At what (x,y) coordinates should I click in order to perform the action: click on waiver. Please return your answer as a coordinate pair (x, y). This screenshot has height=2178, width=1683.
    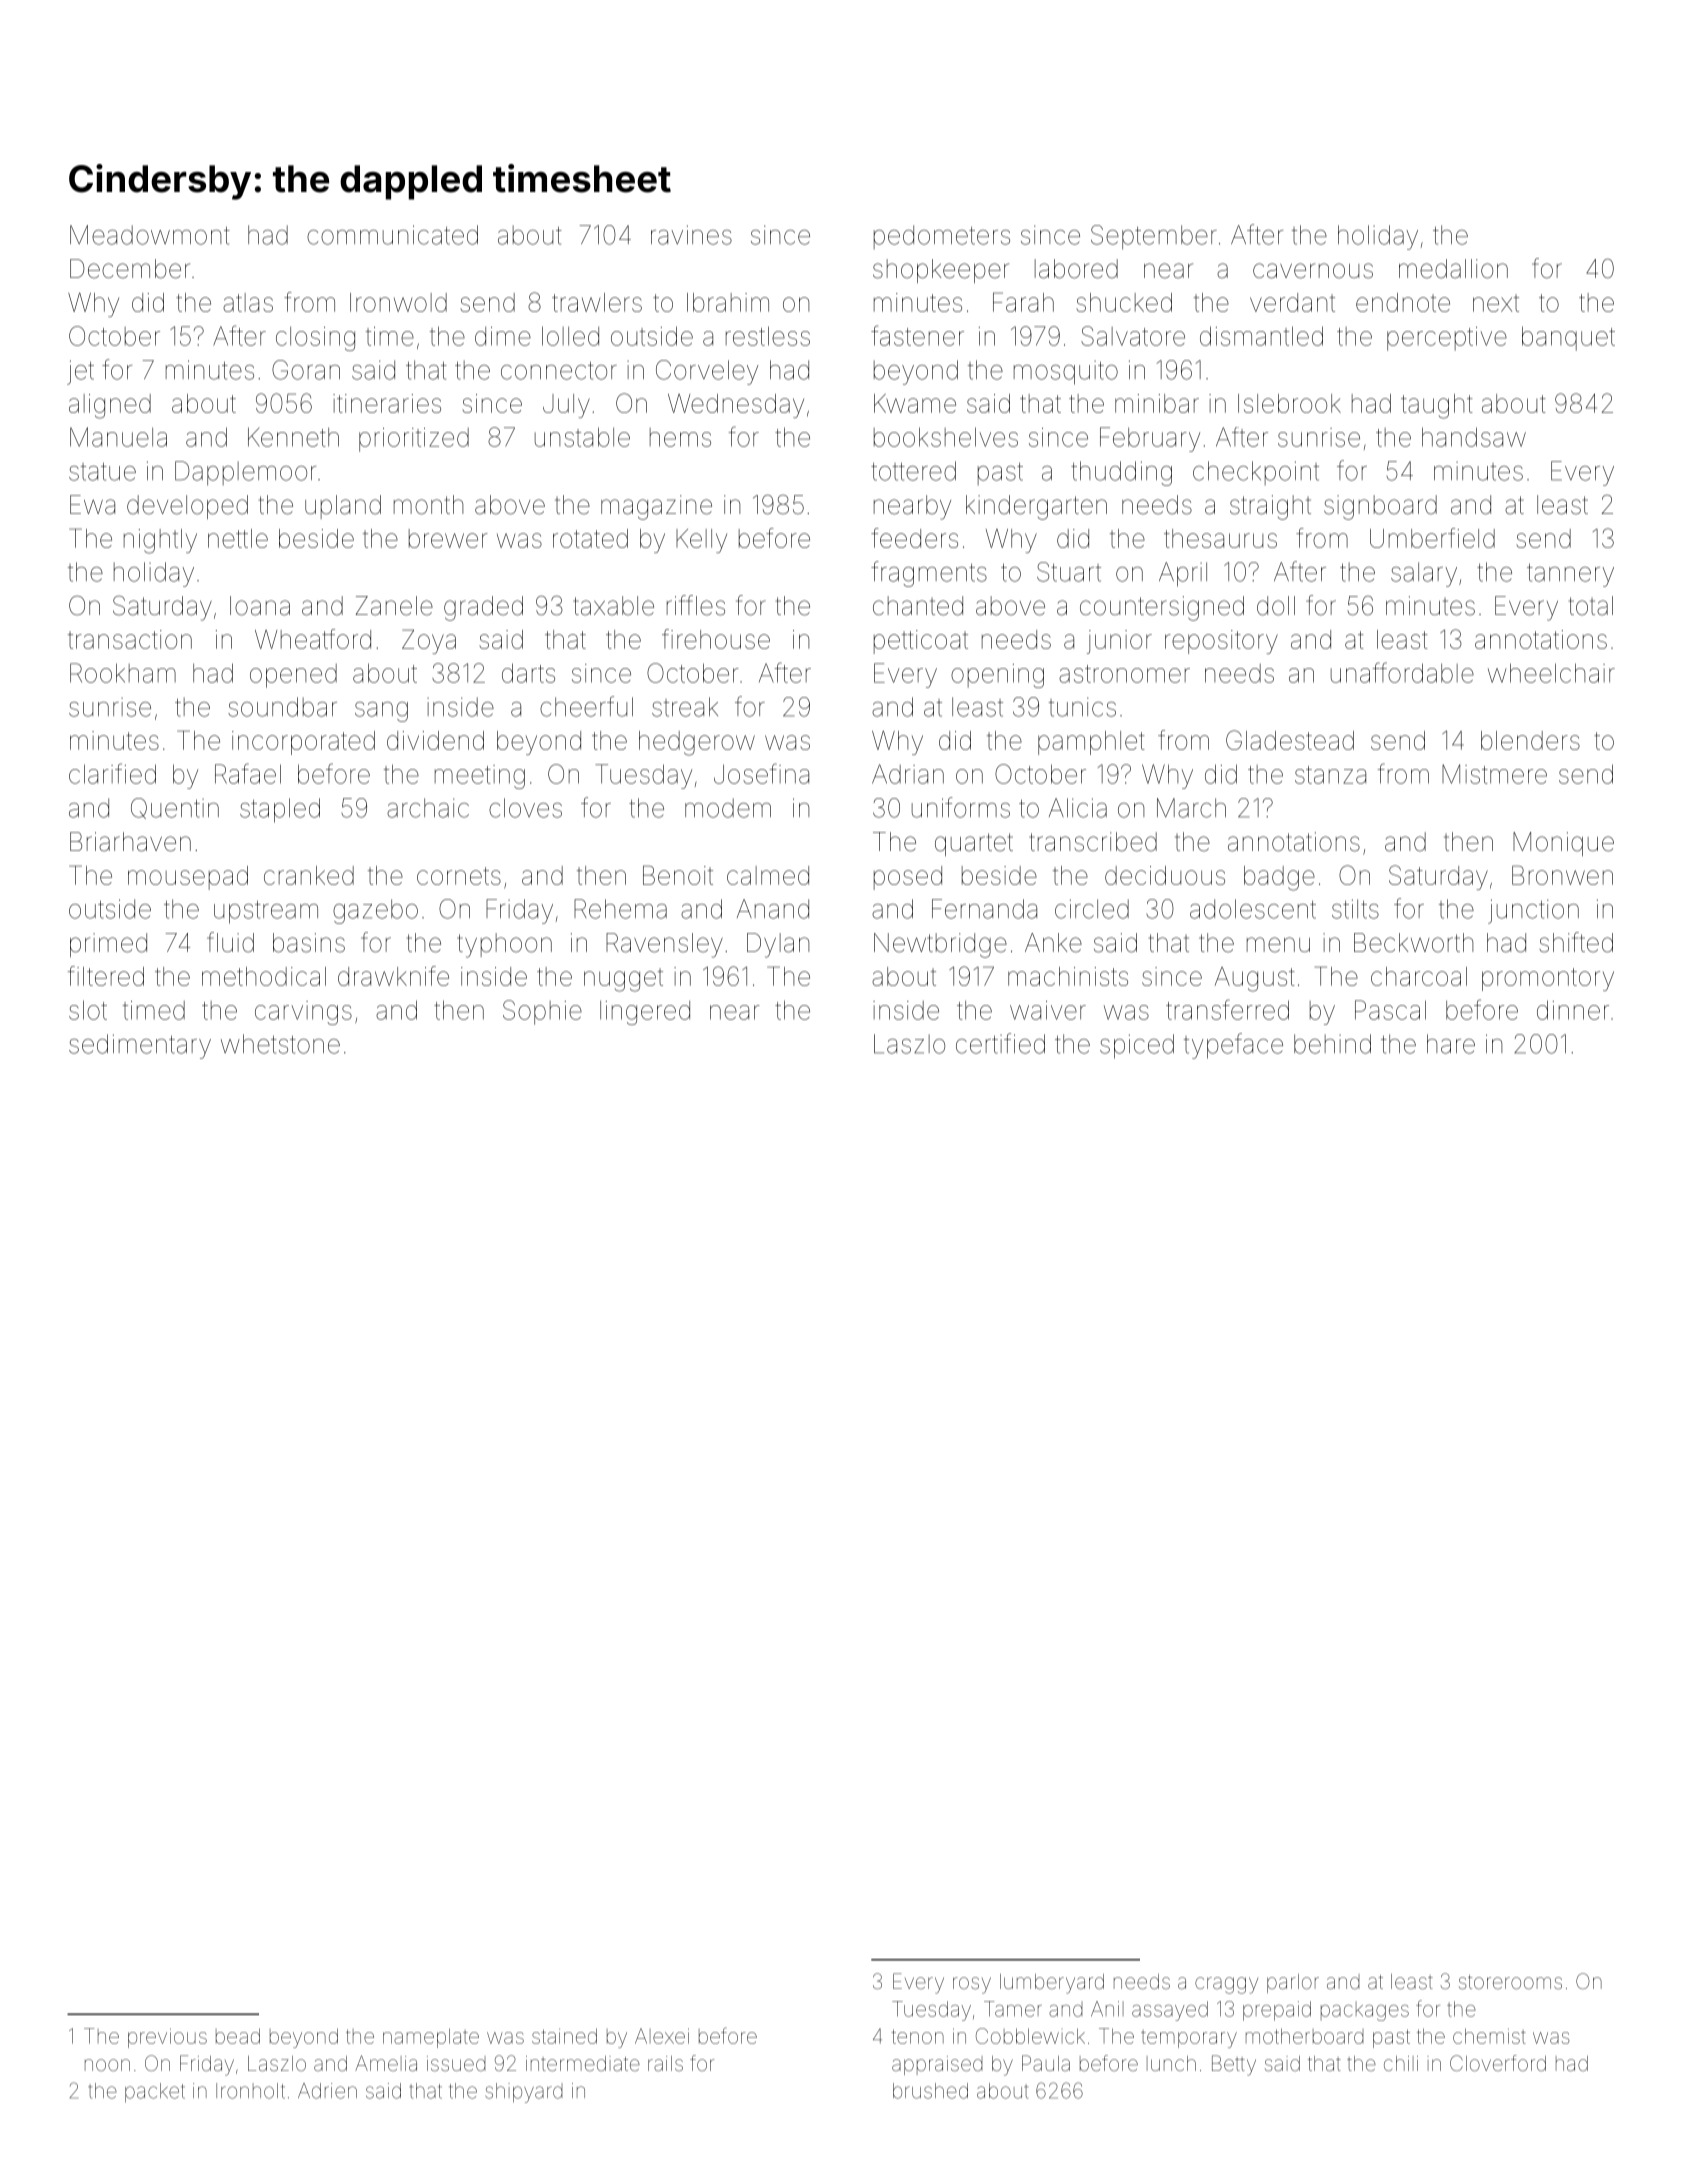
    Looking at the image, I should click on (1048, 1010).
